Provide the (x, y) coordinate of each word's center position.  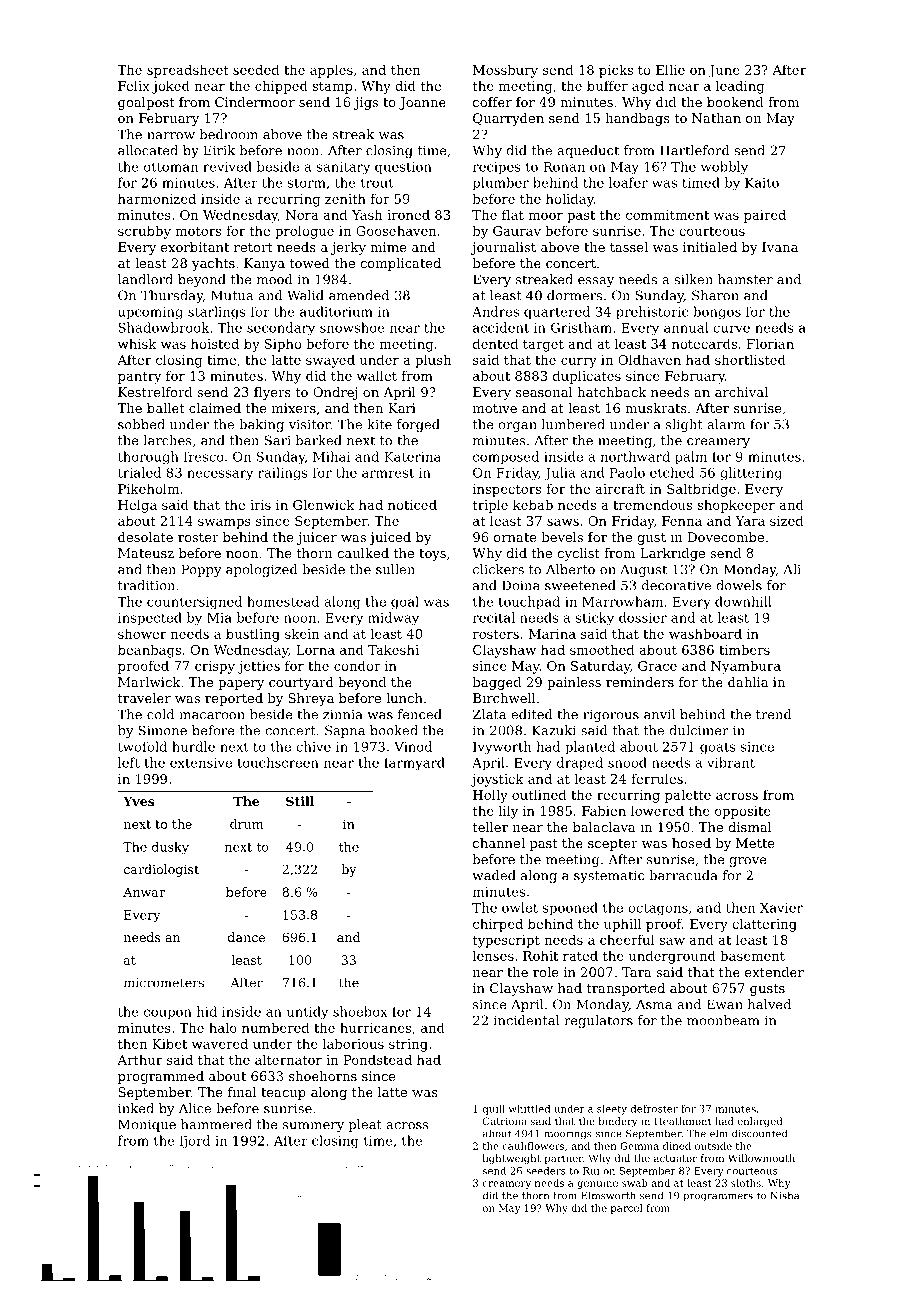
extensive (201, 763)
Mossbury (505, 71)
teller (490, 827)
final (242, 1092)
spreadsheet (188, 71)
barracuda (683, 875)
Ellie (670, 69)
